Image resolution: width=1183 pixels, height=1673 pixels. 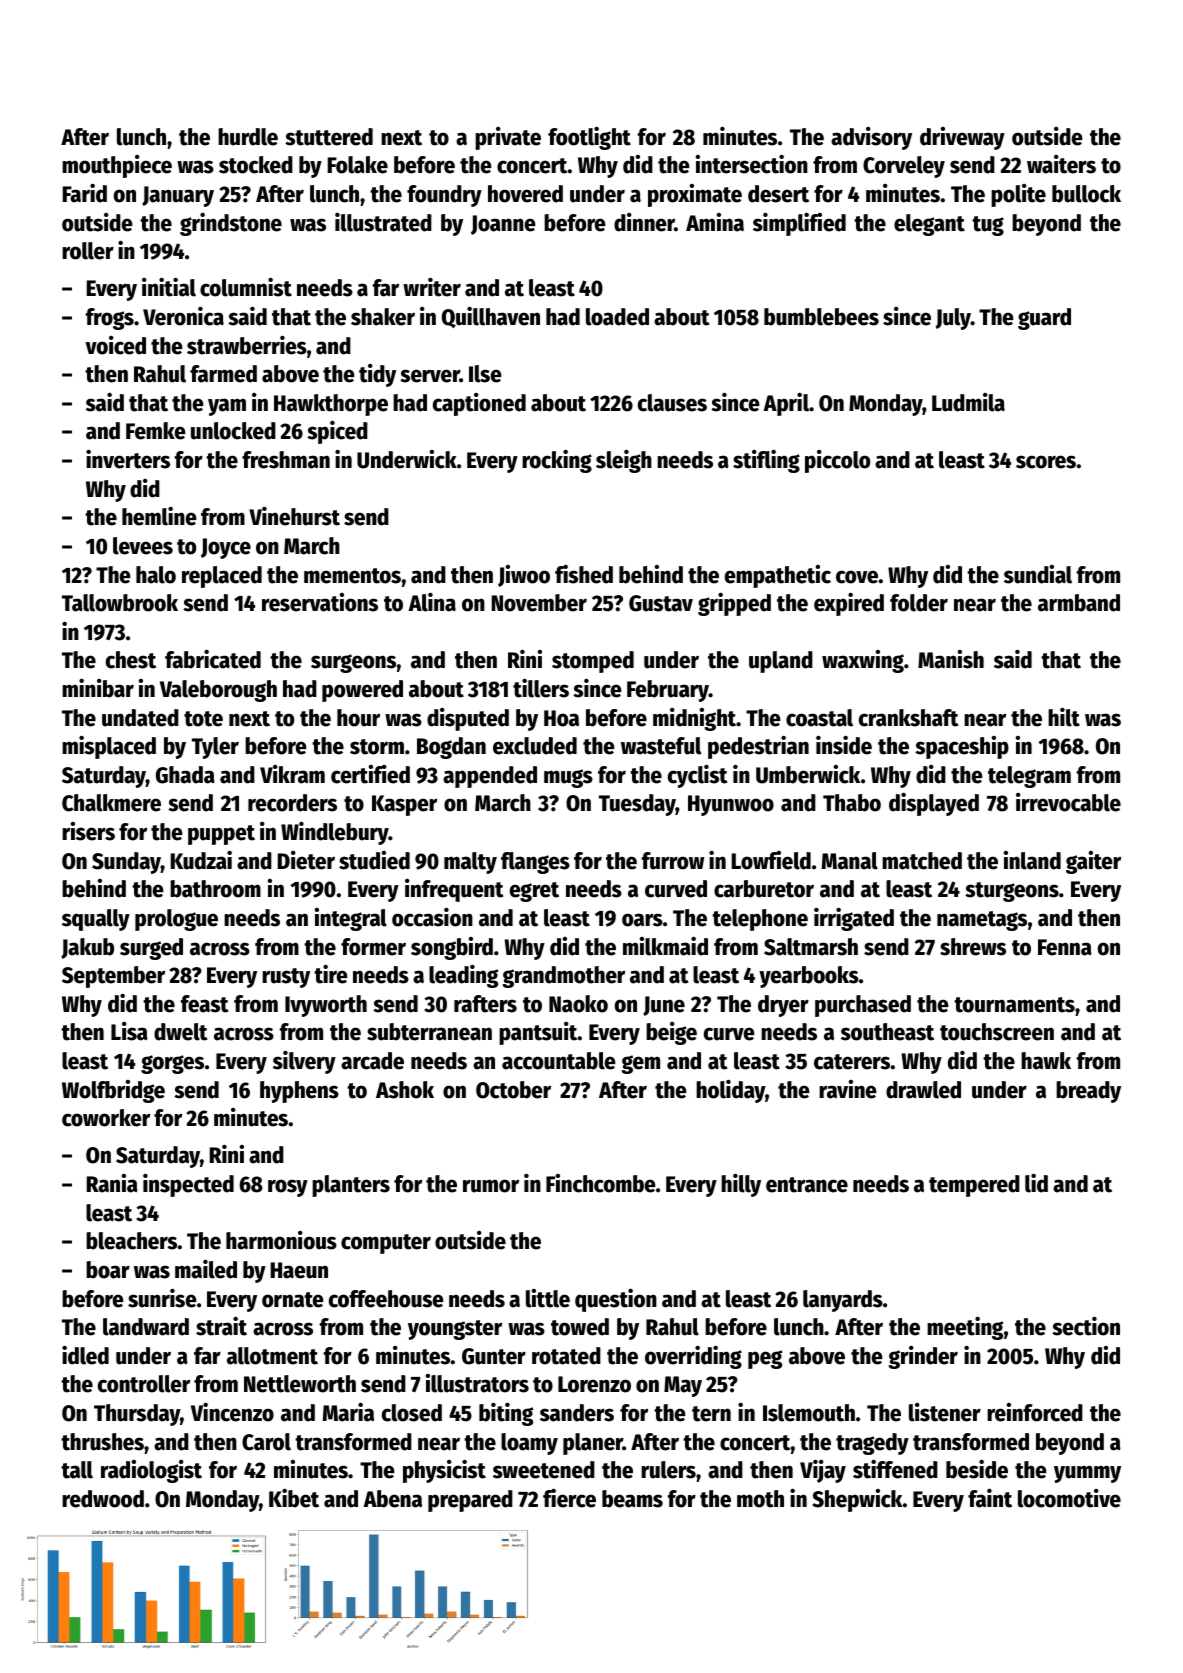 What do you see at coordinates (904, 167) in the page?
I see `Corveley` at bounding box center [904, 167].
